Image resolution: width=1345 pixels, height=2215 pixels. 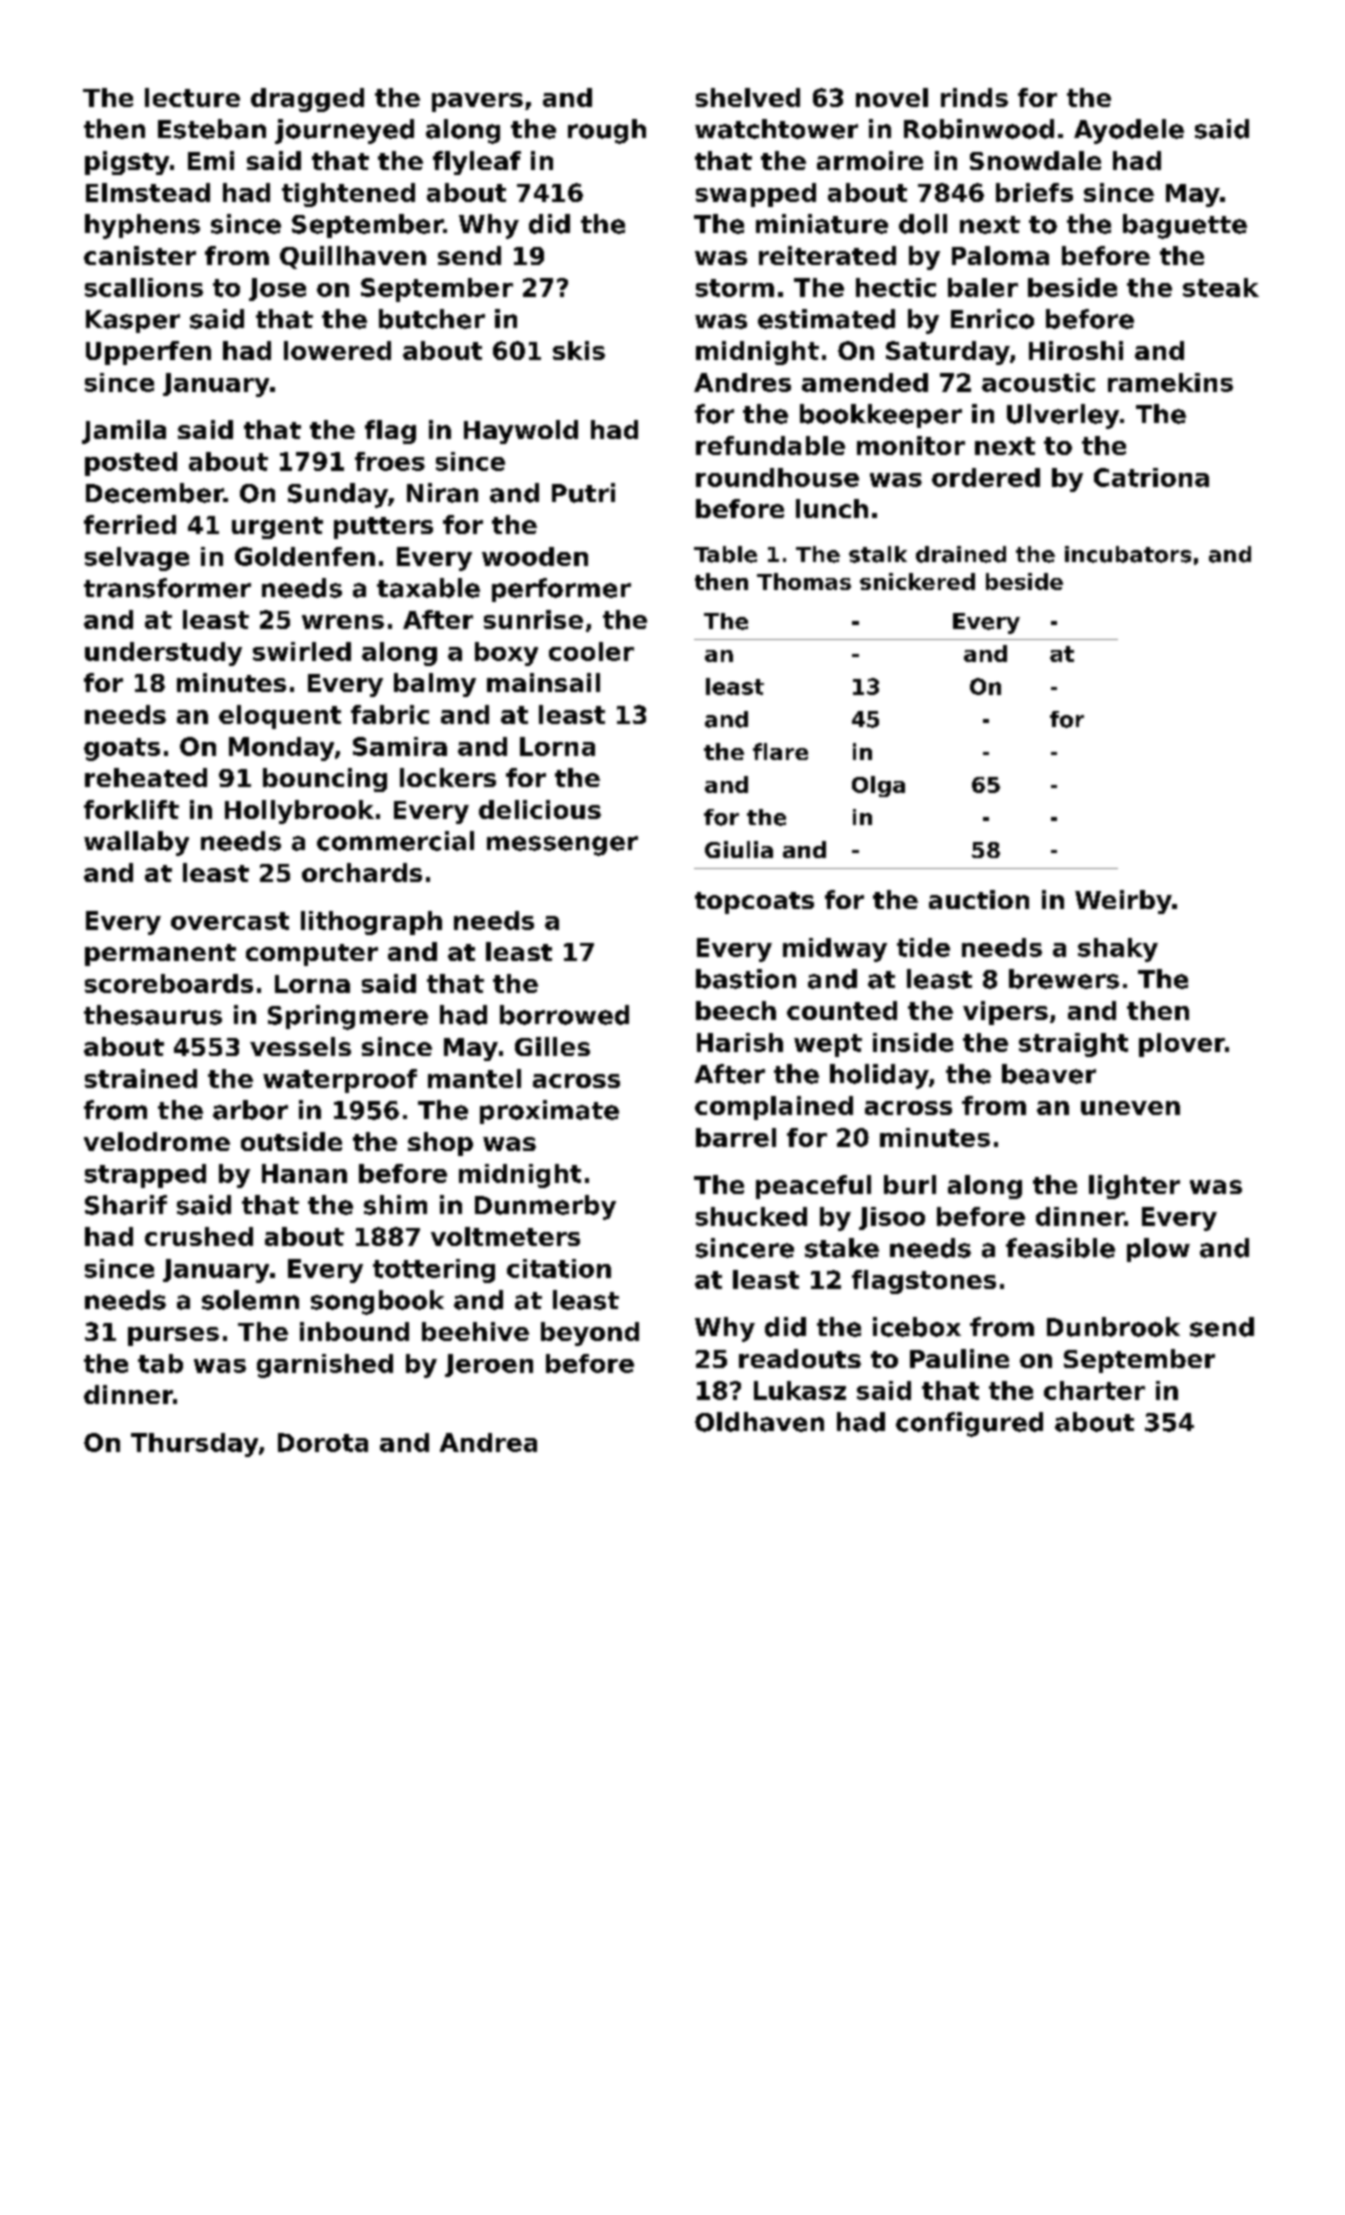 What do you see at coordinates (230, 921) in the image?
I see `overcast` at bounding box center [230, 921].
